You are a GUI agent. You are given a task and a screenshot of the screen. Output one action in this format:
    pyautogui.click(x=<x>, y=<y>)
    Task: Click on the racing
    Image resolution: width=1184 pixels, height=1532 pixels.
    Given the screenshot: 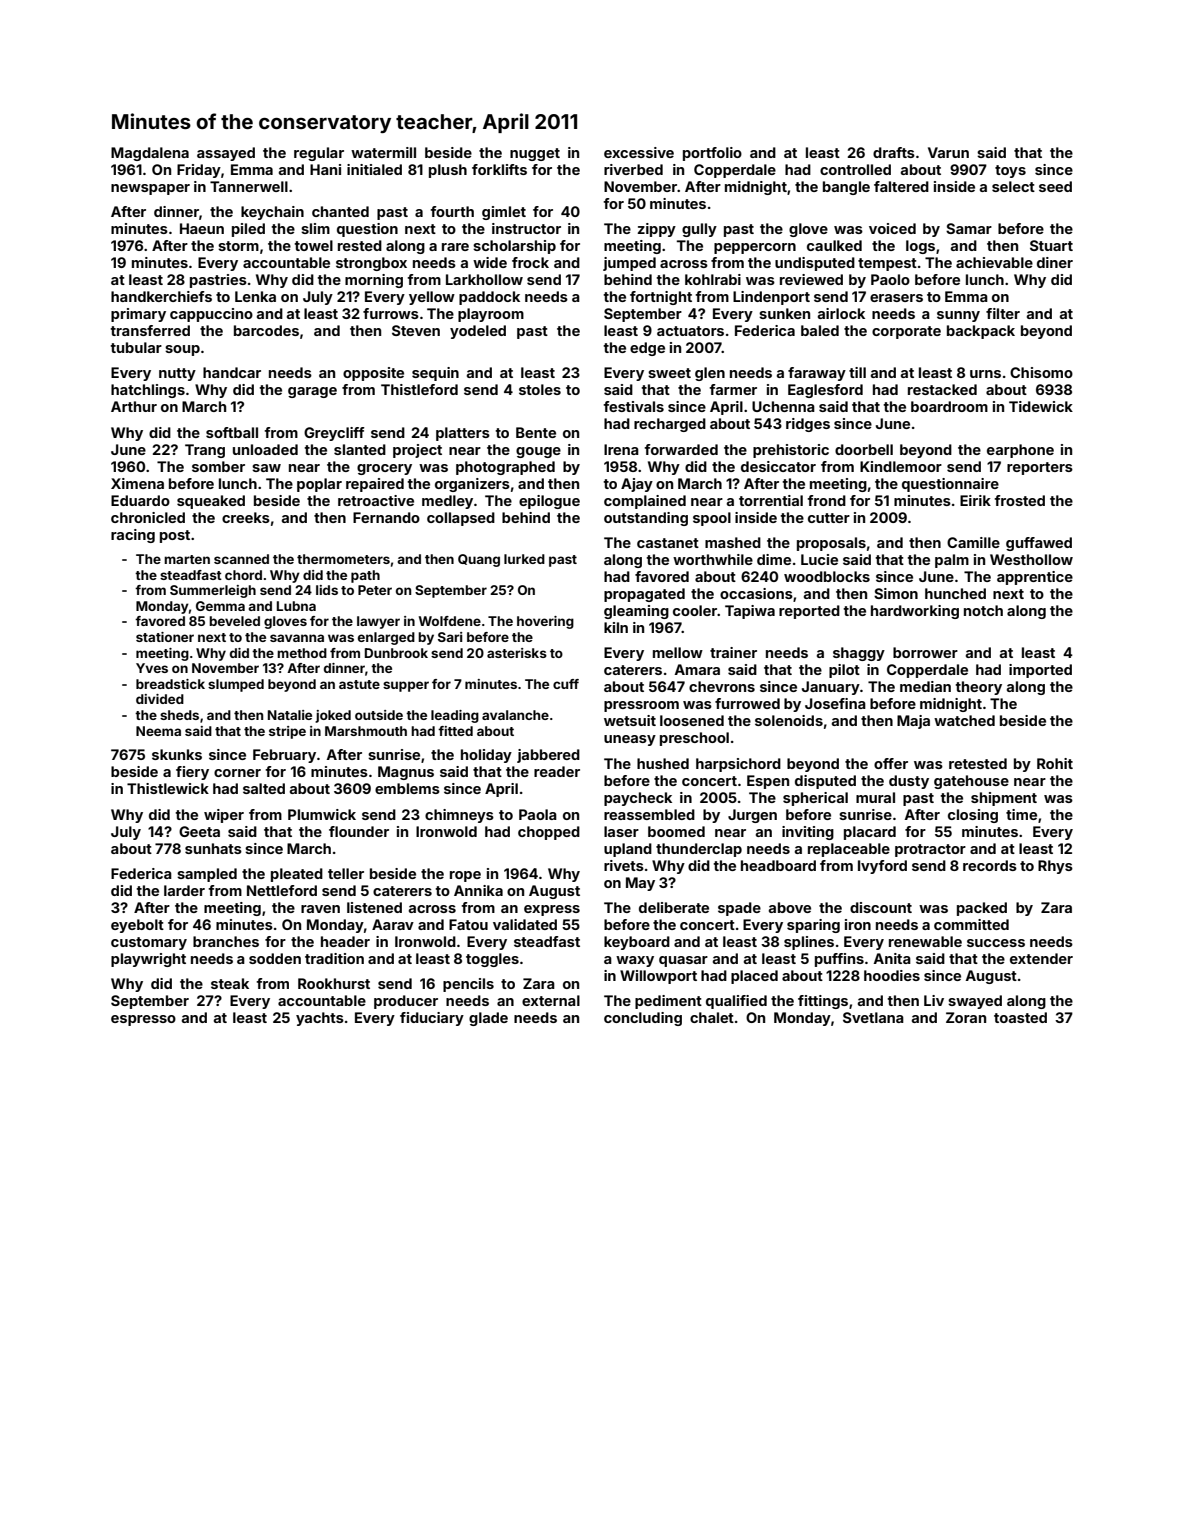 What is the action you would take?
    pyautogui.click(x=133, y=536)
